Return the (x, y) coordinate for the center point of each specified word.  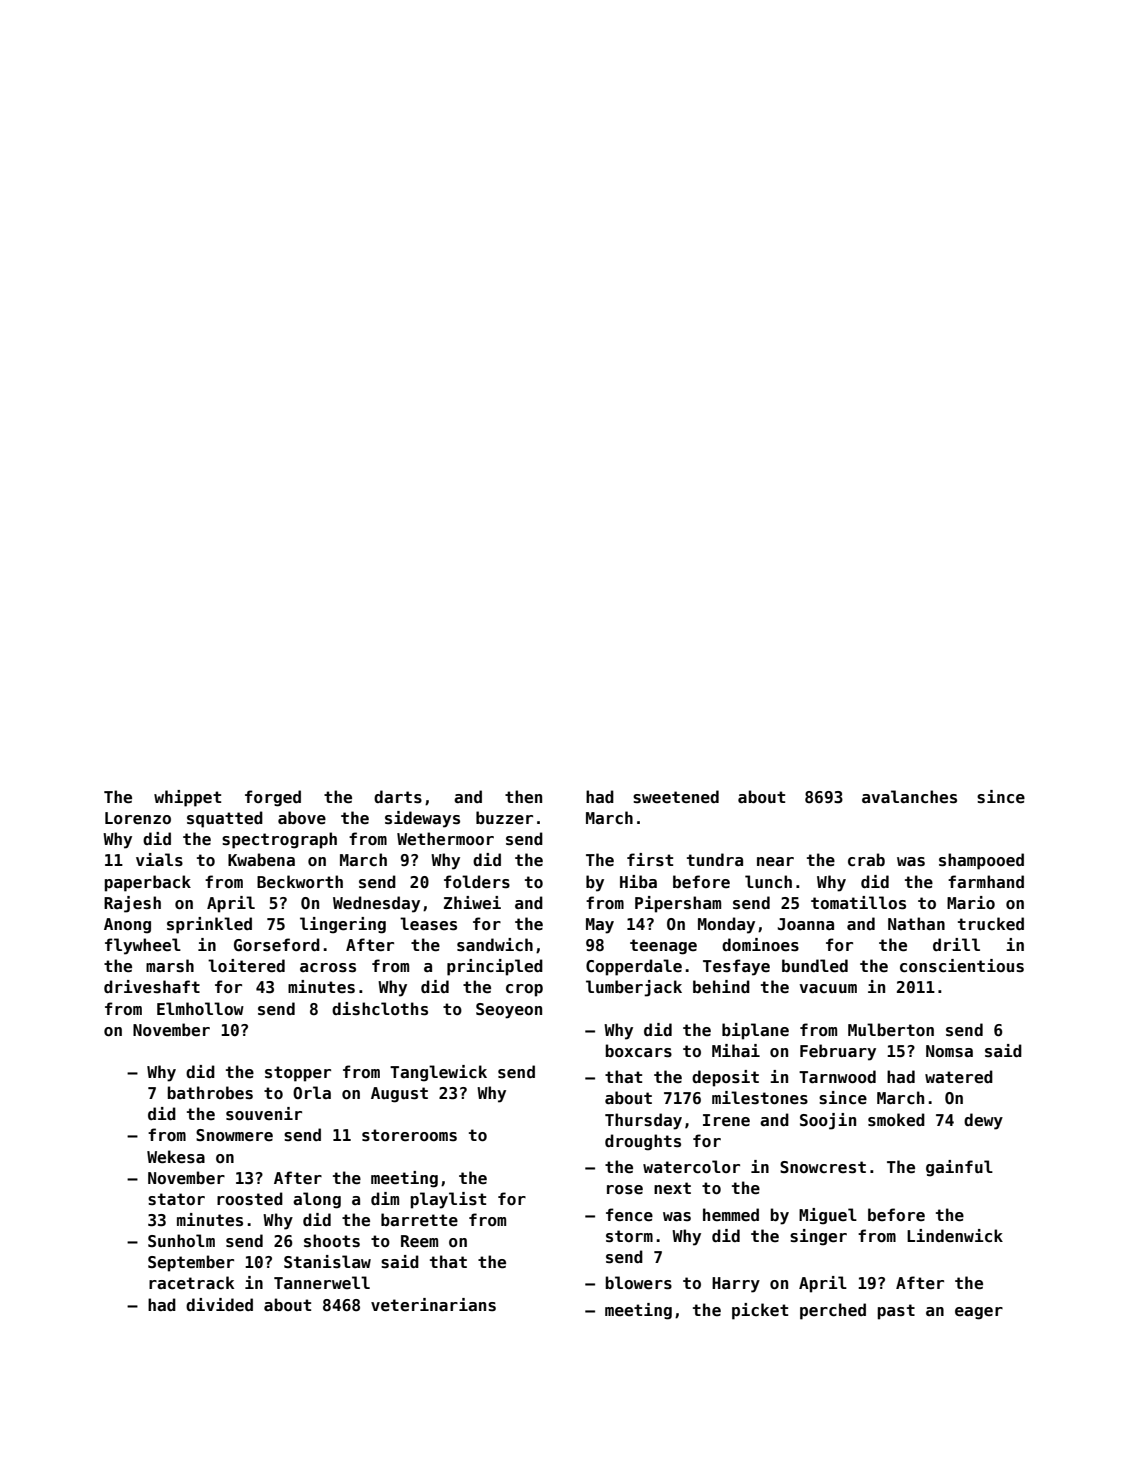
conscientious (962, 966)
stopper (298, 1074)
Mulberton (891, 1030)
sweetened (676, 797)
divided (219, 1304)
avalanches (909, 797)
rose (625, 1189)
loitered (246, 966)
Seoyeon (509, 1011)
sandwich (495, 944)
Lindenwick (955, 1236)
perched (833, 1311)
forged (273, 798)
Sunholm (181, 1240)
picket (760, 1311)
